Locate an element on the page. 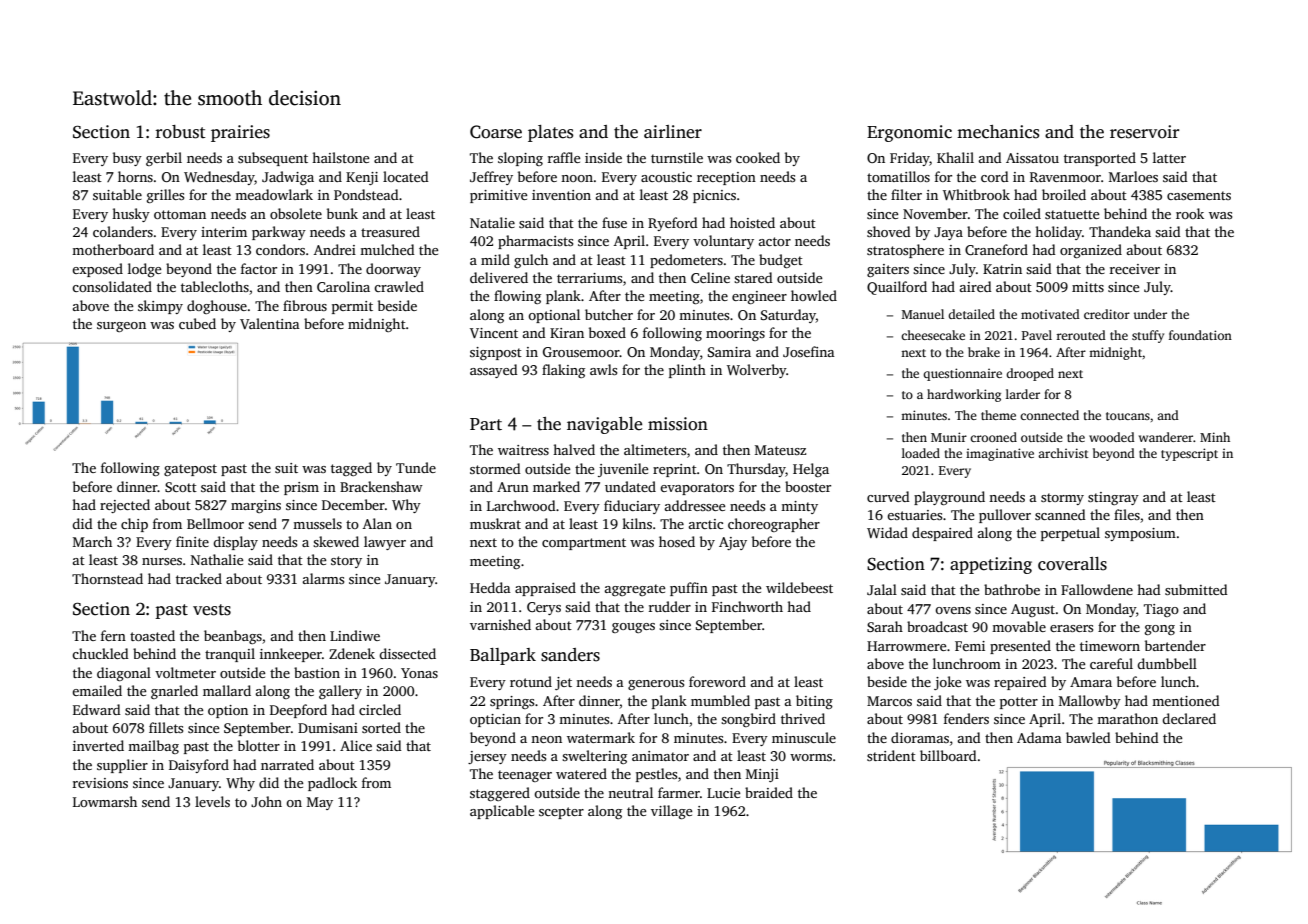  Munir is located at coordinates (949, 437).
